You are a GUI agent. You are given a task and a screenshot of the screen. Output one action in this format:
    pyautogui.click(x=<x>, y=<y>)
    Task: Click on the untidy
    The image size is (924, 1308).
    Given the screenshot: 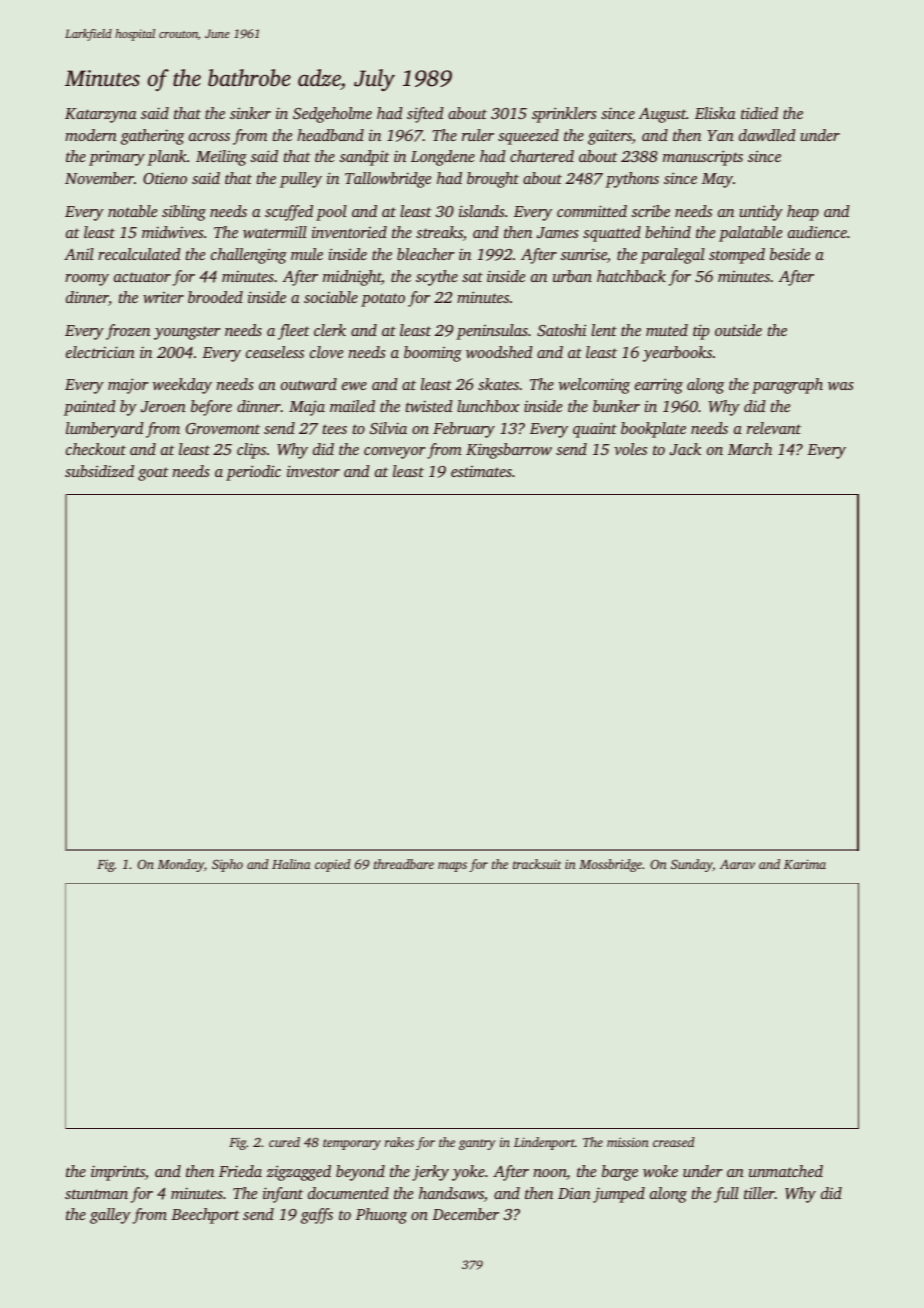 What is the action you would take?
    pyautogui.click(x=761, y=213)
